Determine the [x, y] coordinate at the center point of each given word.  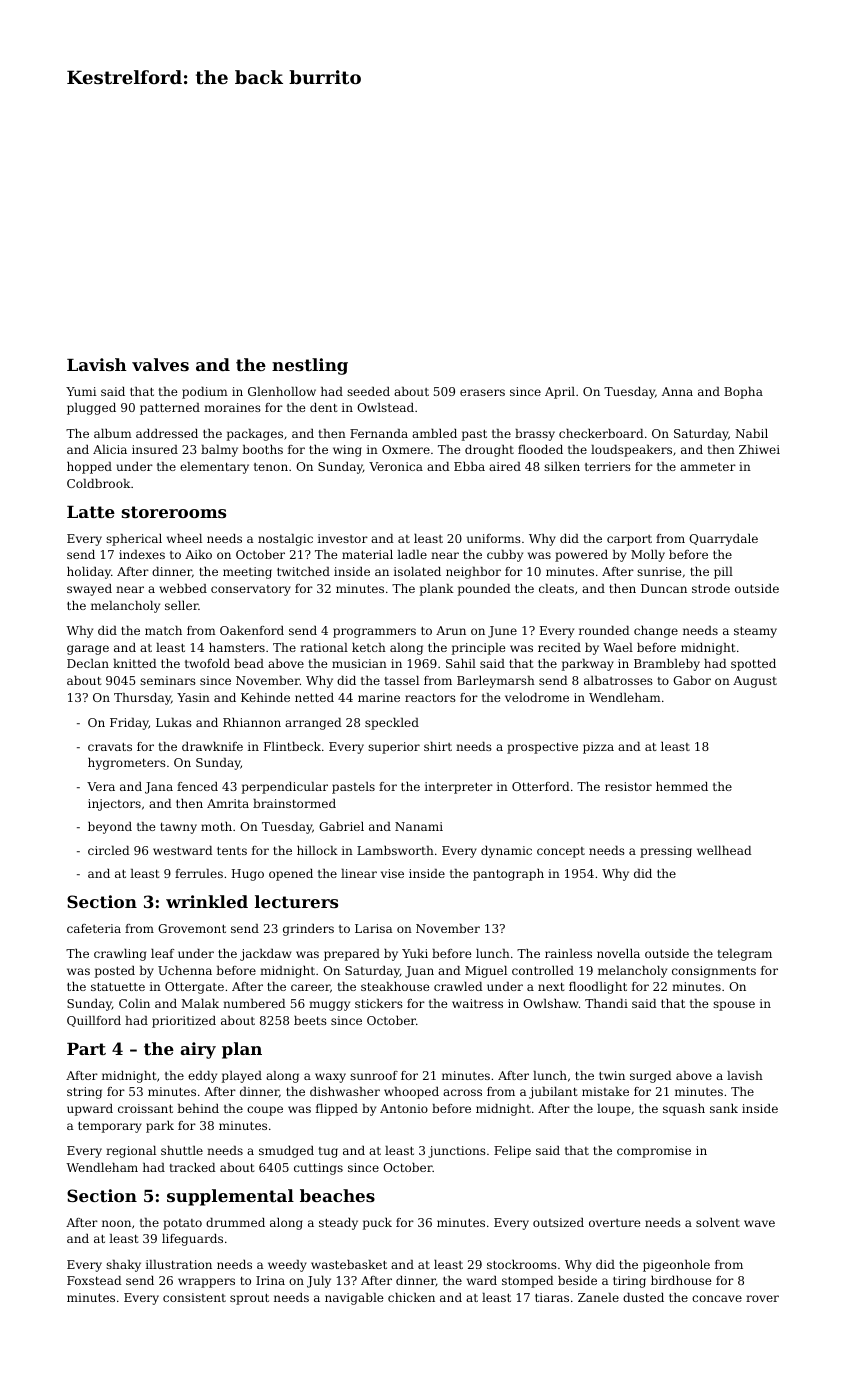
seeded [368, 391]
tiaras [552, 1297]
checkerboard [601, 433]
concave [717, 1298]
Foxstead [94, 1280]
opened [291, 875]
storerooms [174, 512]
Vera [101, 786]
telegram [745, 955]
